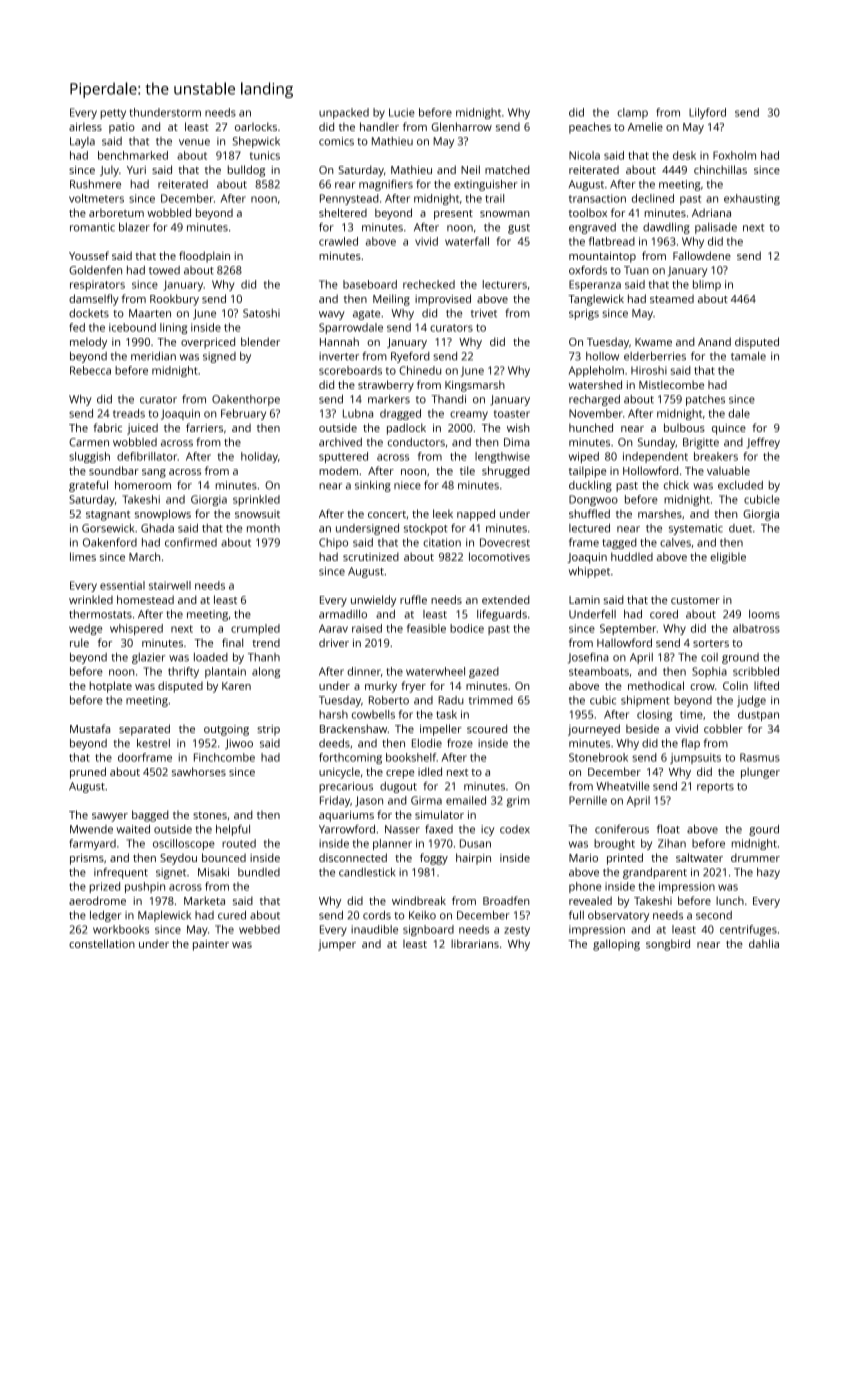 The image size is (849, 1400). Describe the element at coordinates (208, 343) in the screenshot. I see `overpriced` at that location.
